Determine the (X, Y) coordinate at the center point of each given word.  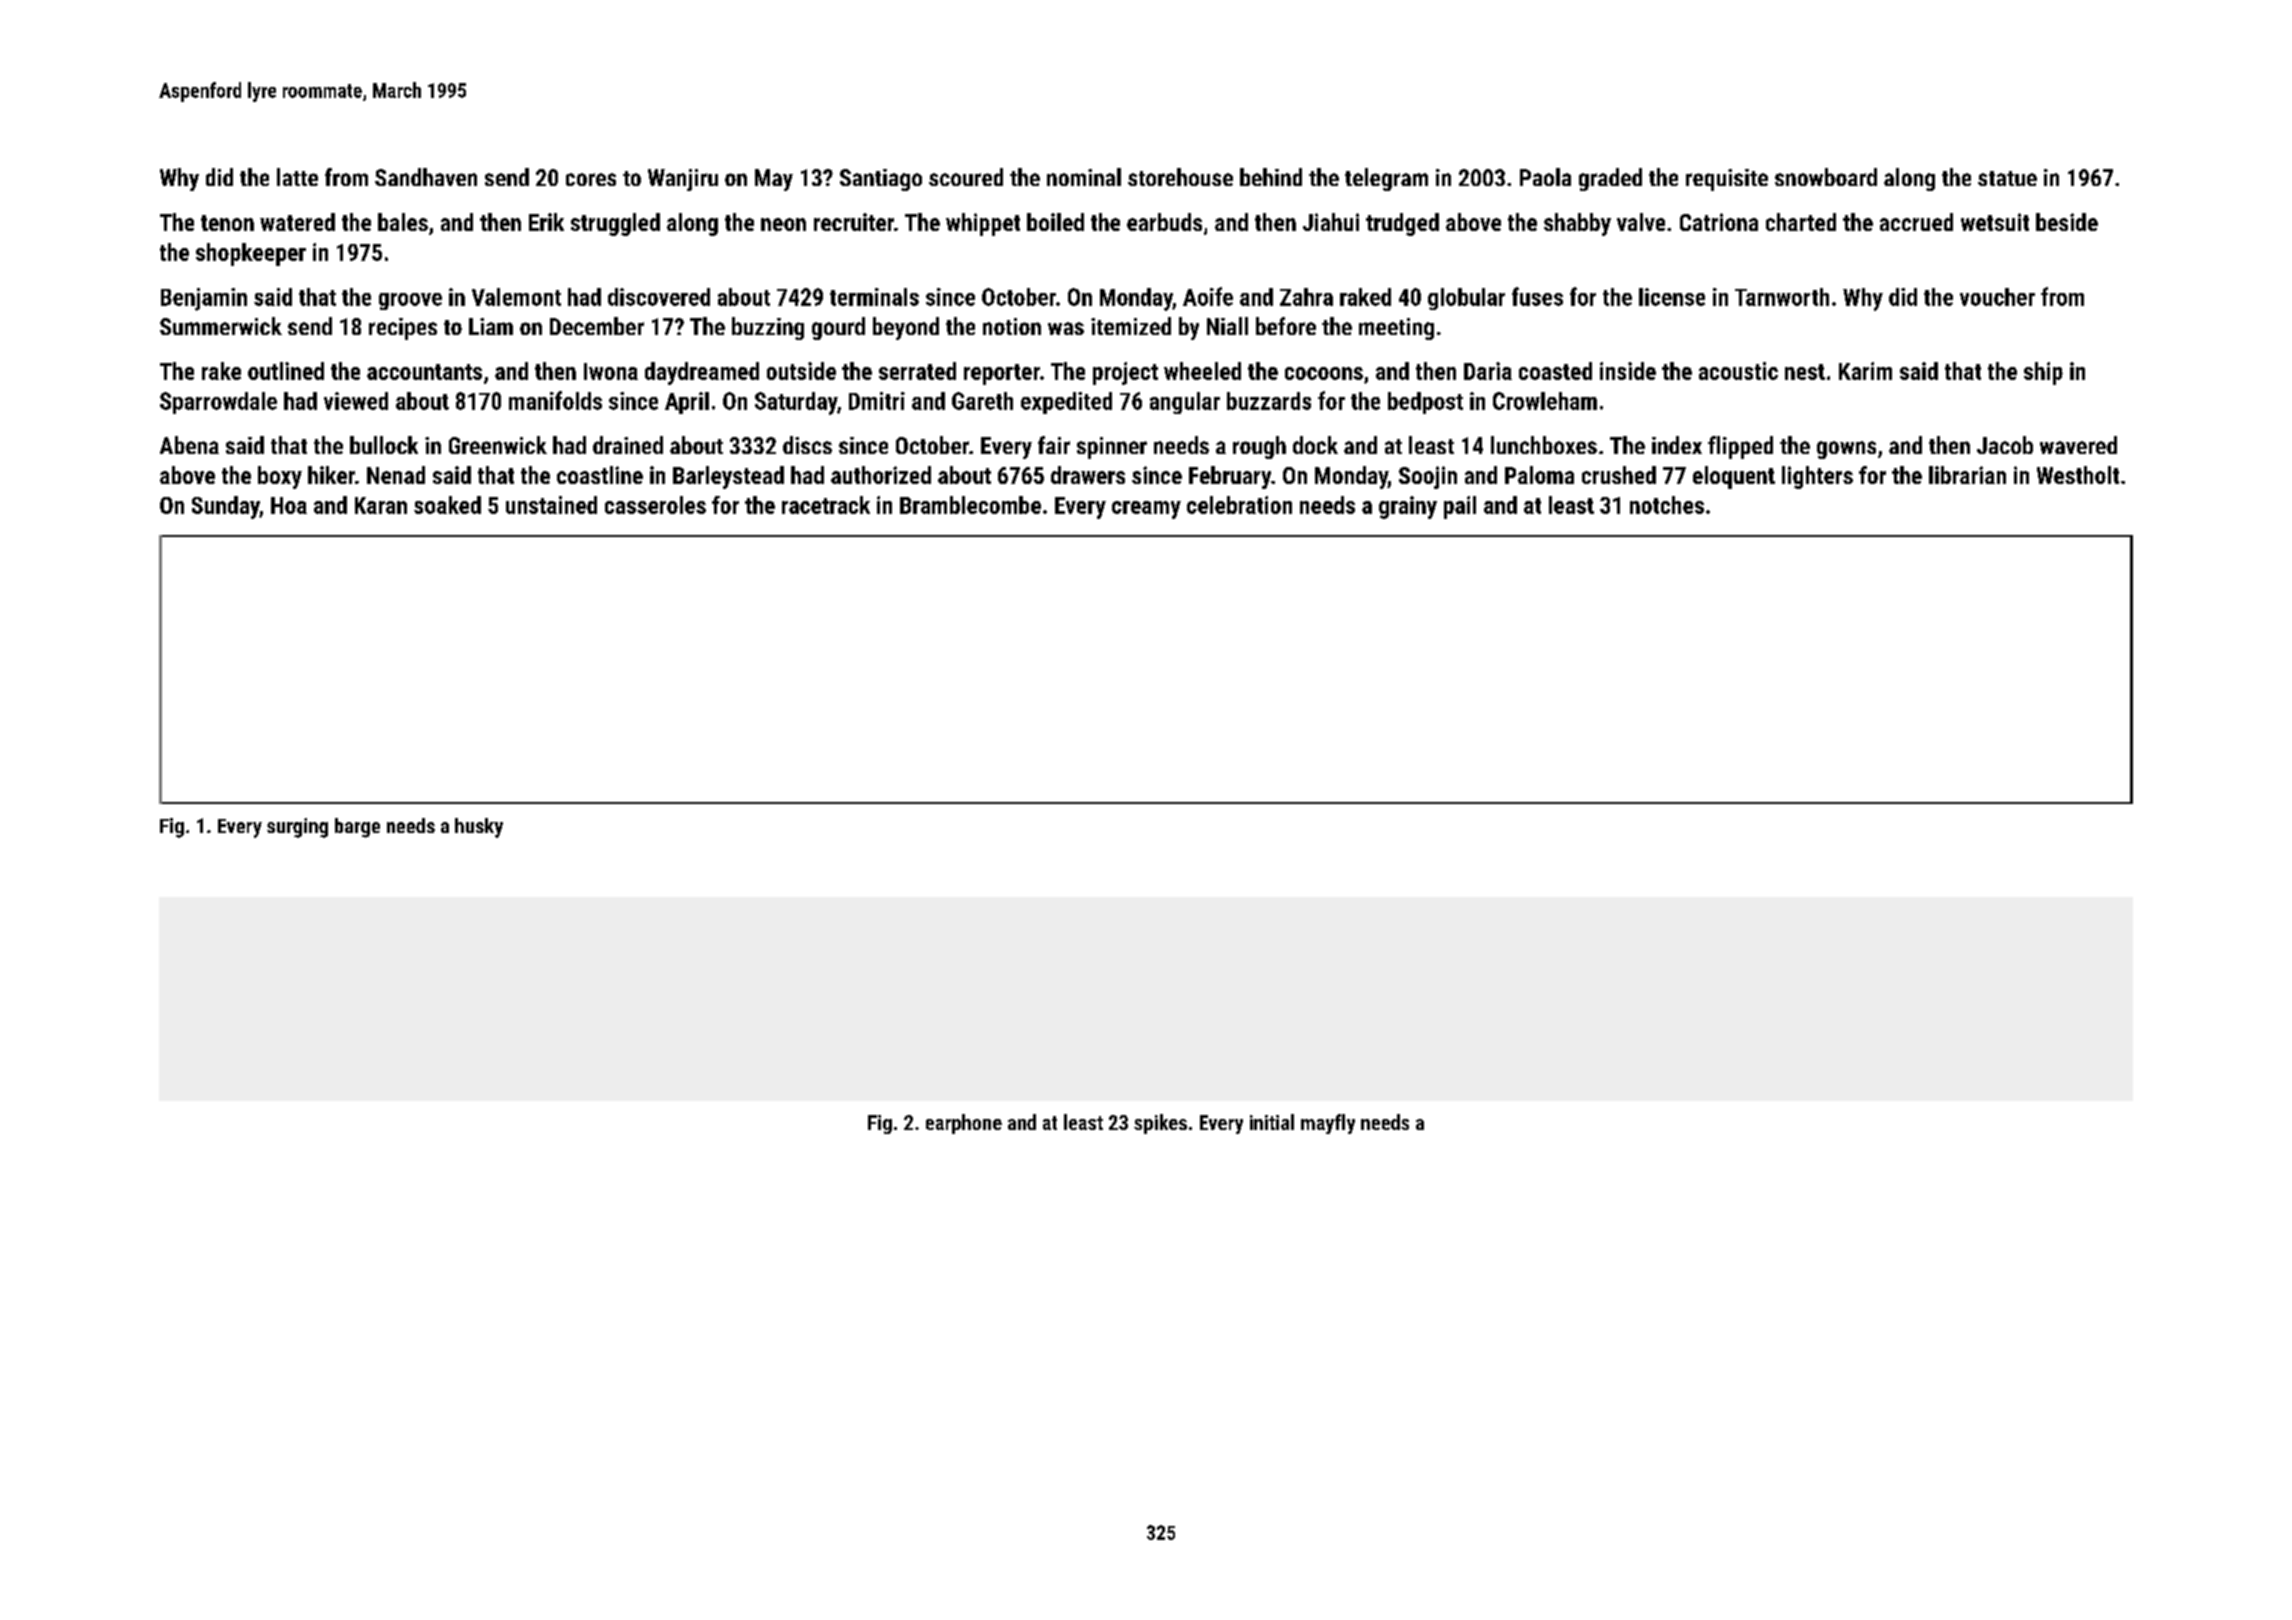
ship (2043, 373)
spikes (1160, 1124)
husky (479, 828)
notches (1667, 505)
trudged (1402, 224)
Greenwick (498, 445)
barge (357, 828)
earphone (964, 1124)
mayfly (1328, 1124)
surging (297, 828)
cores (591, 179)
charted (1801, 222)
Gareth (982, 401)
